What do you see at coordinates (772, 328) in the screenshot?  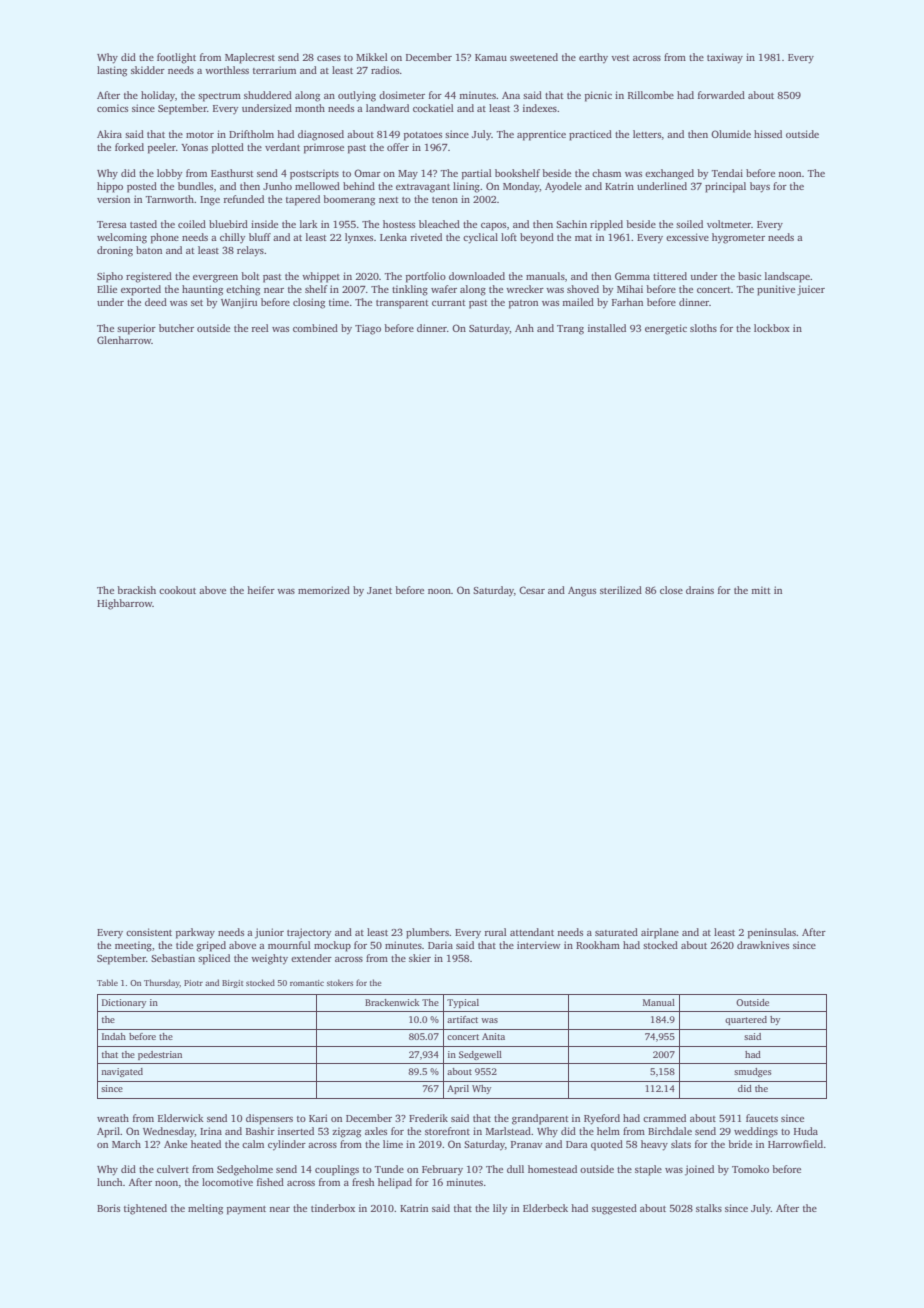 I see `lockbox` at bounding box center [772, 328].
